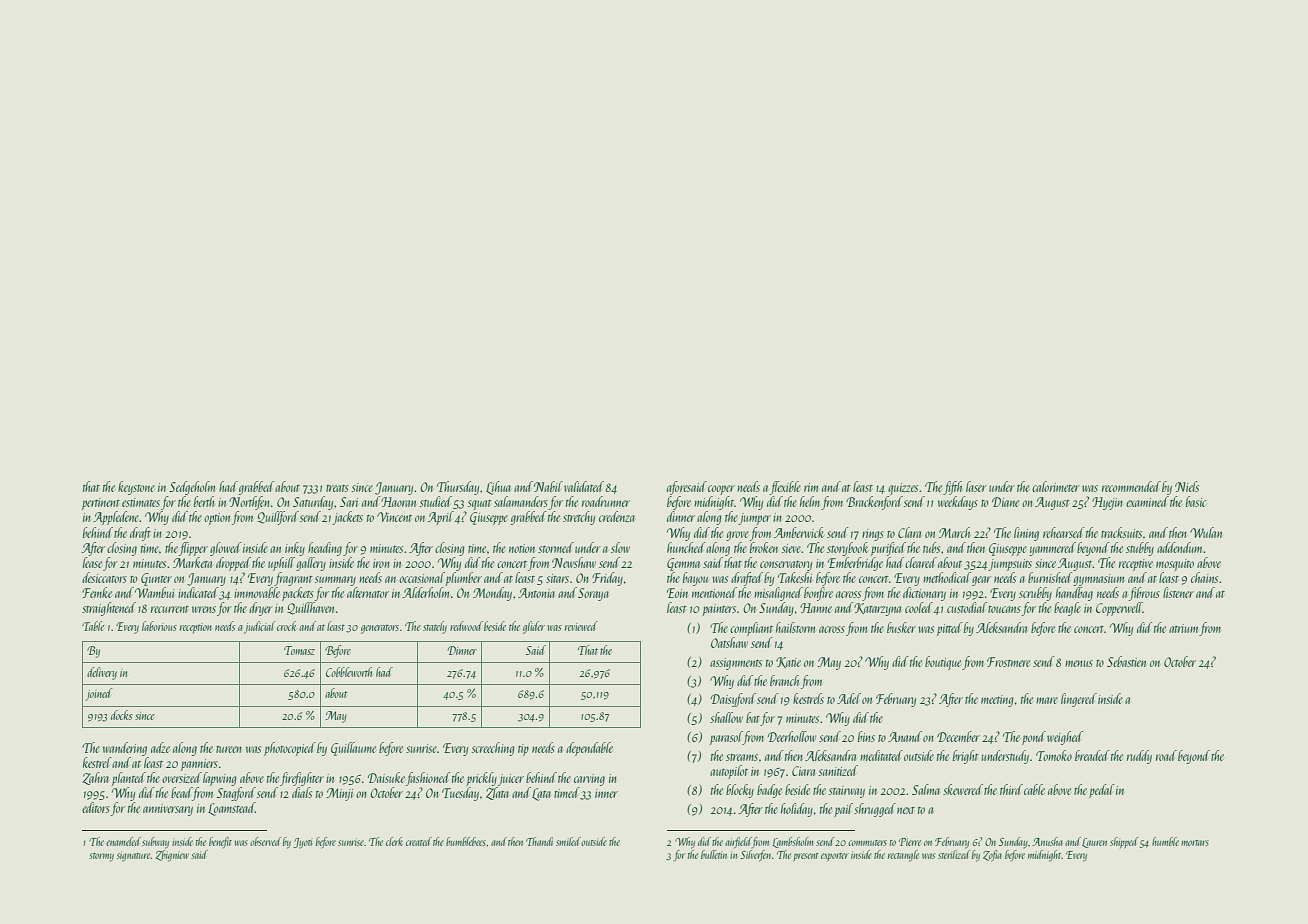 The image size is (1308, 924). Describe the element at coordinates (229, 749) in the image. I see `tureen` at that location.
